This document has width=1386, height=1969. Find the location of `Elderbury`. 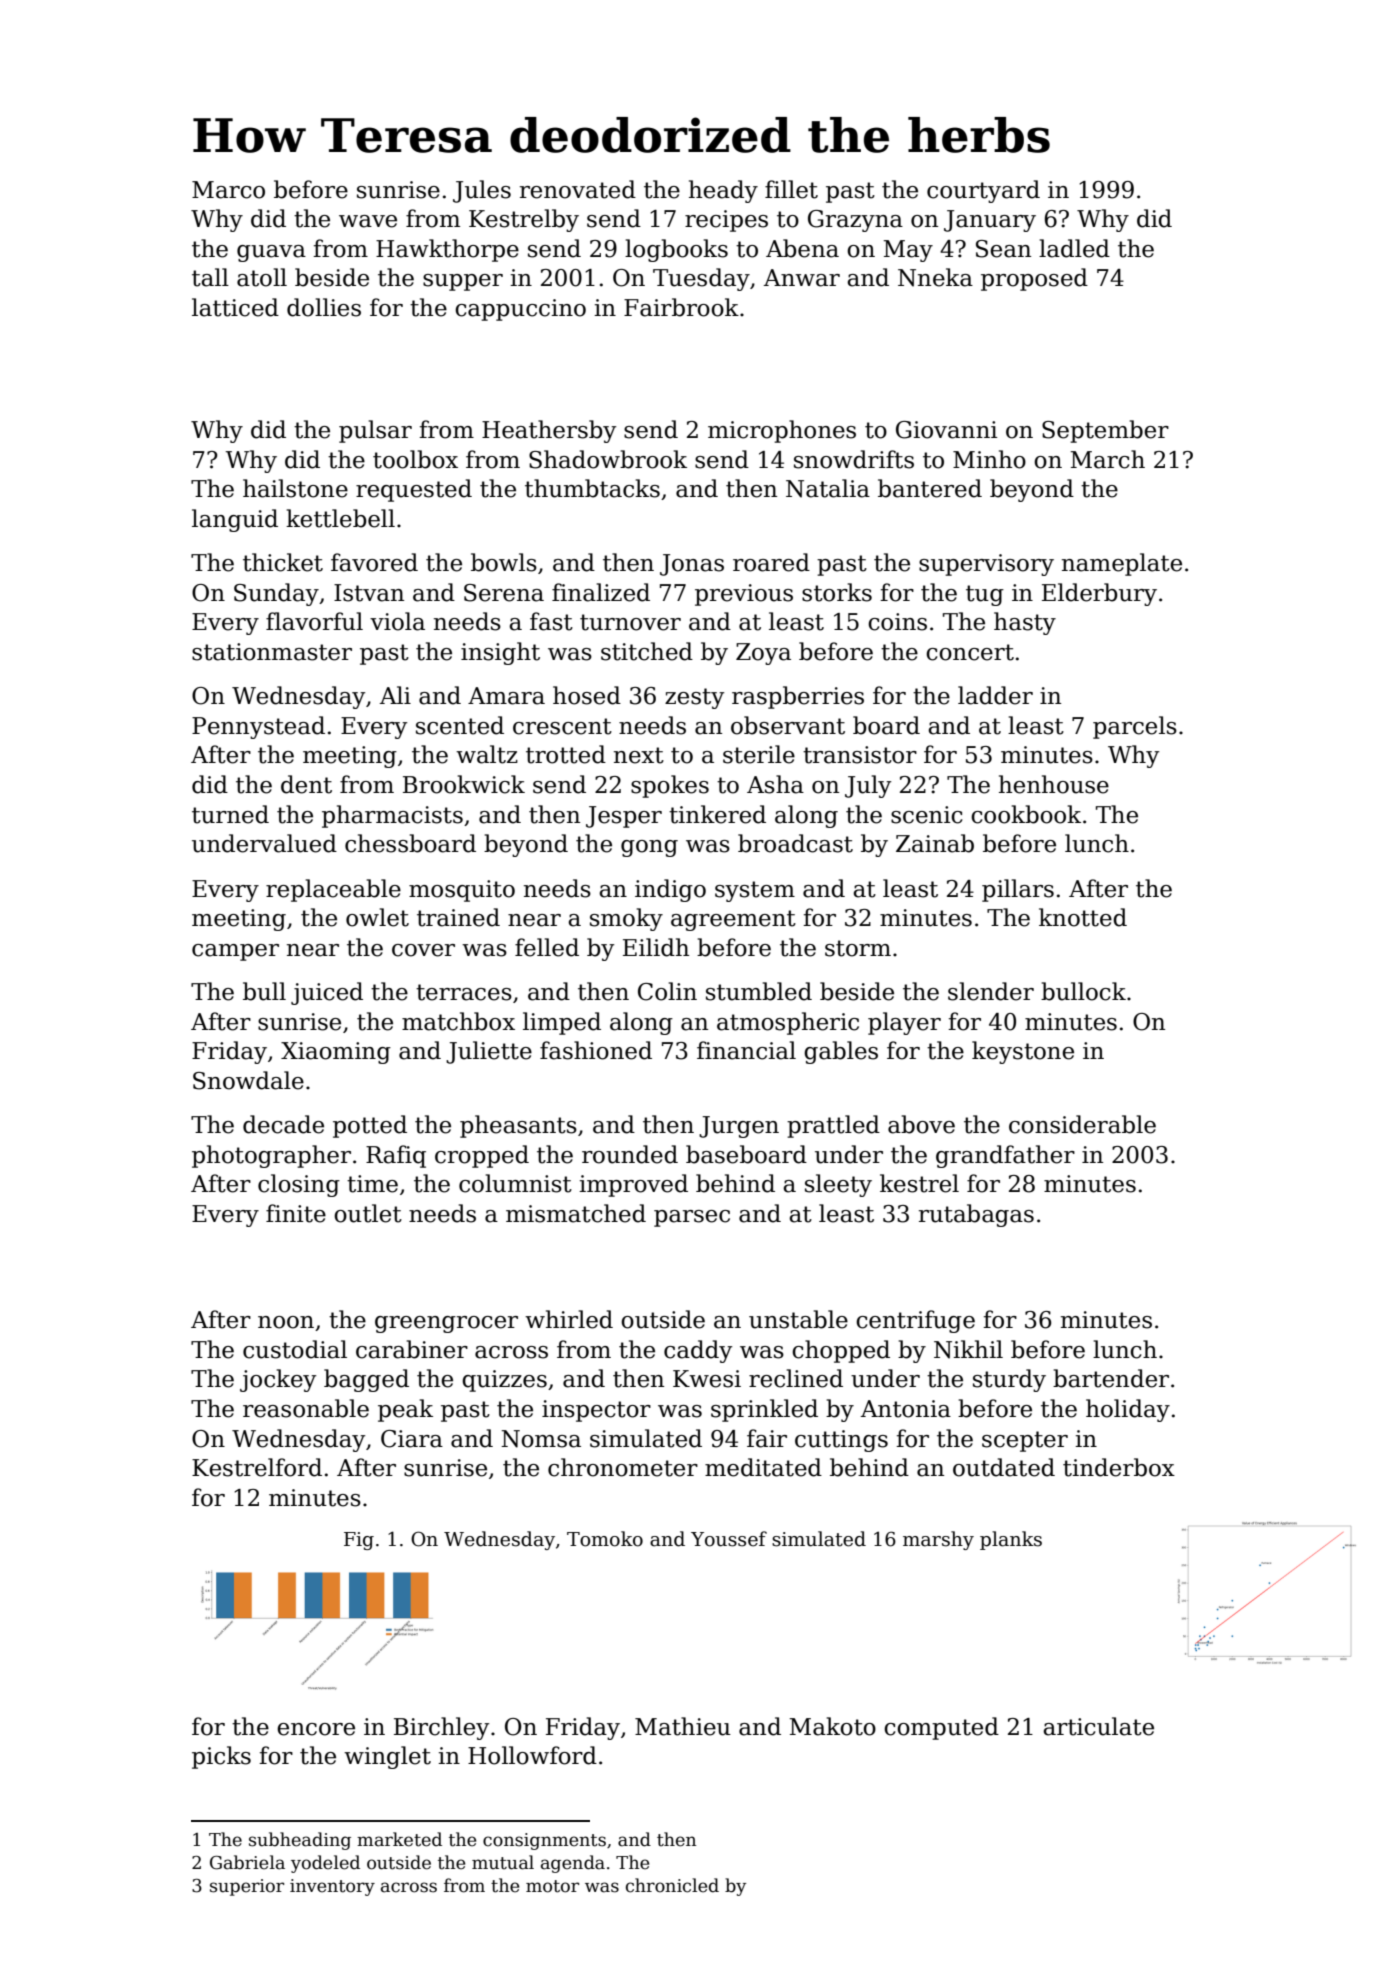

Elderbury is located at coordinates (1099, 594).
